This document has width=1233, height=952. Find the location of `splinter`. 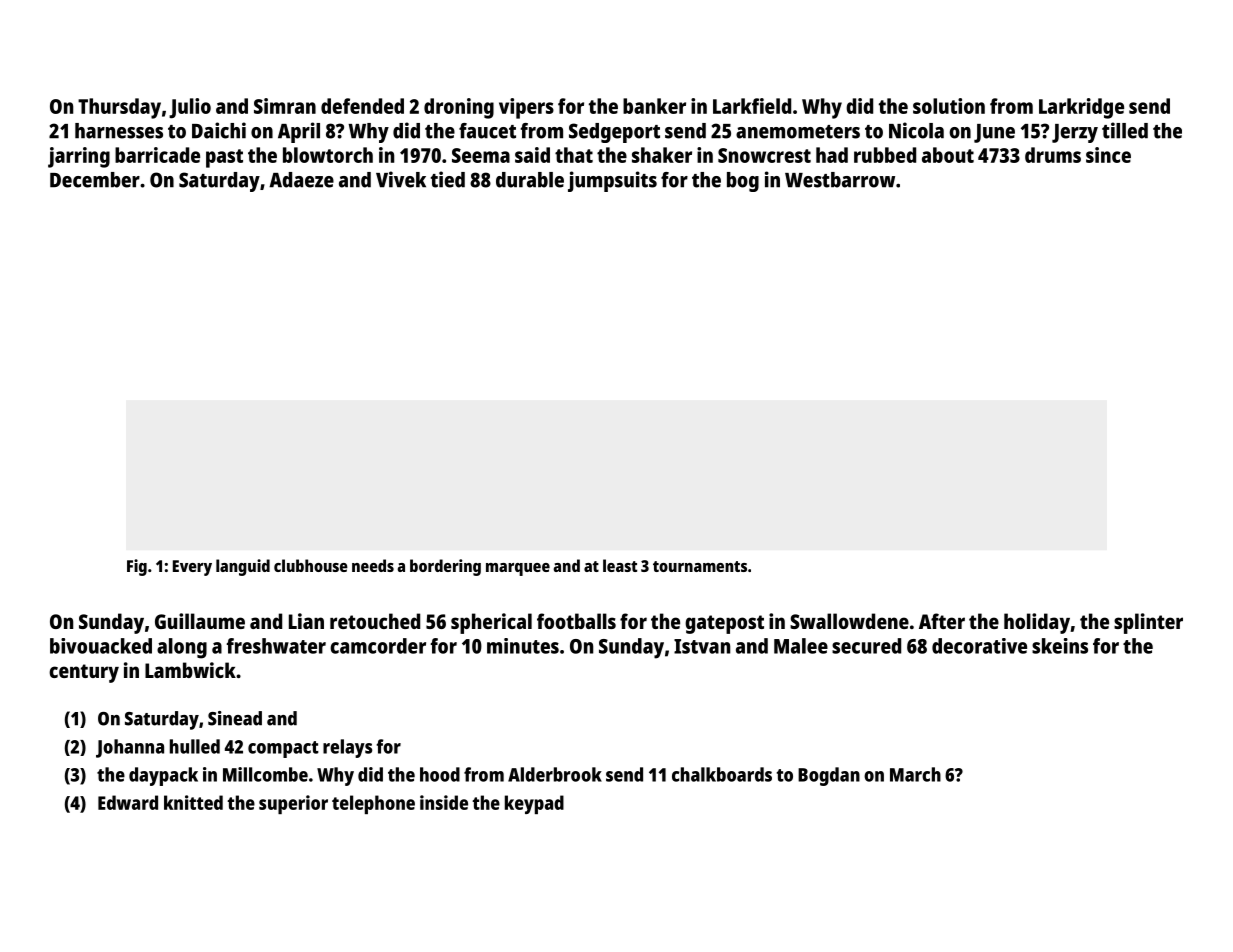

splinter is located at coordinates (1148, 623).
